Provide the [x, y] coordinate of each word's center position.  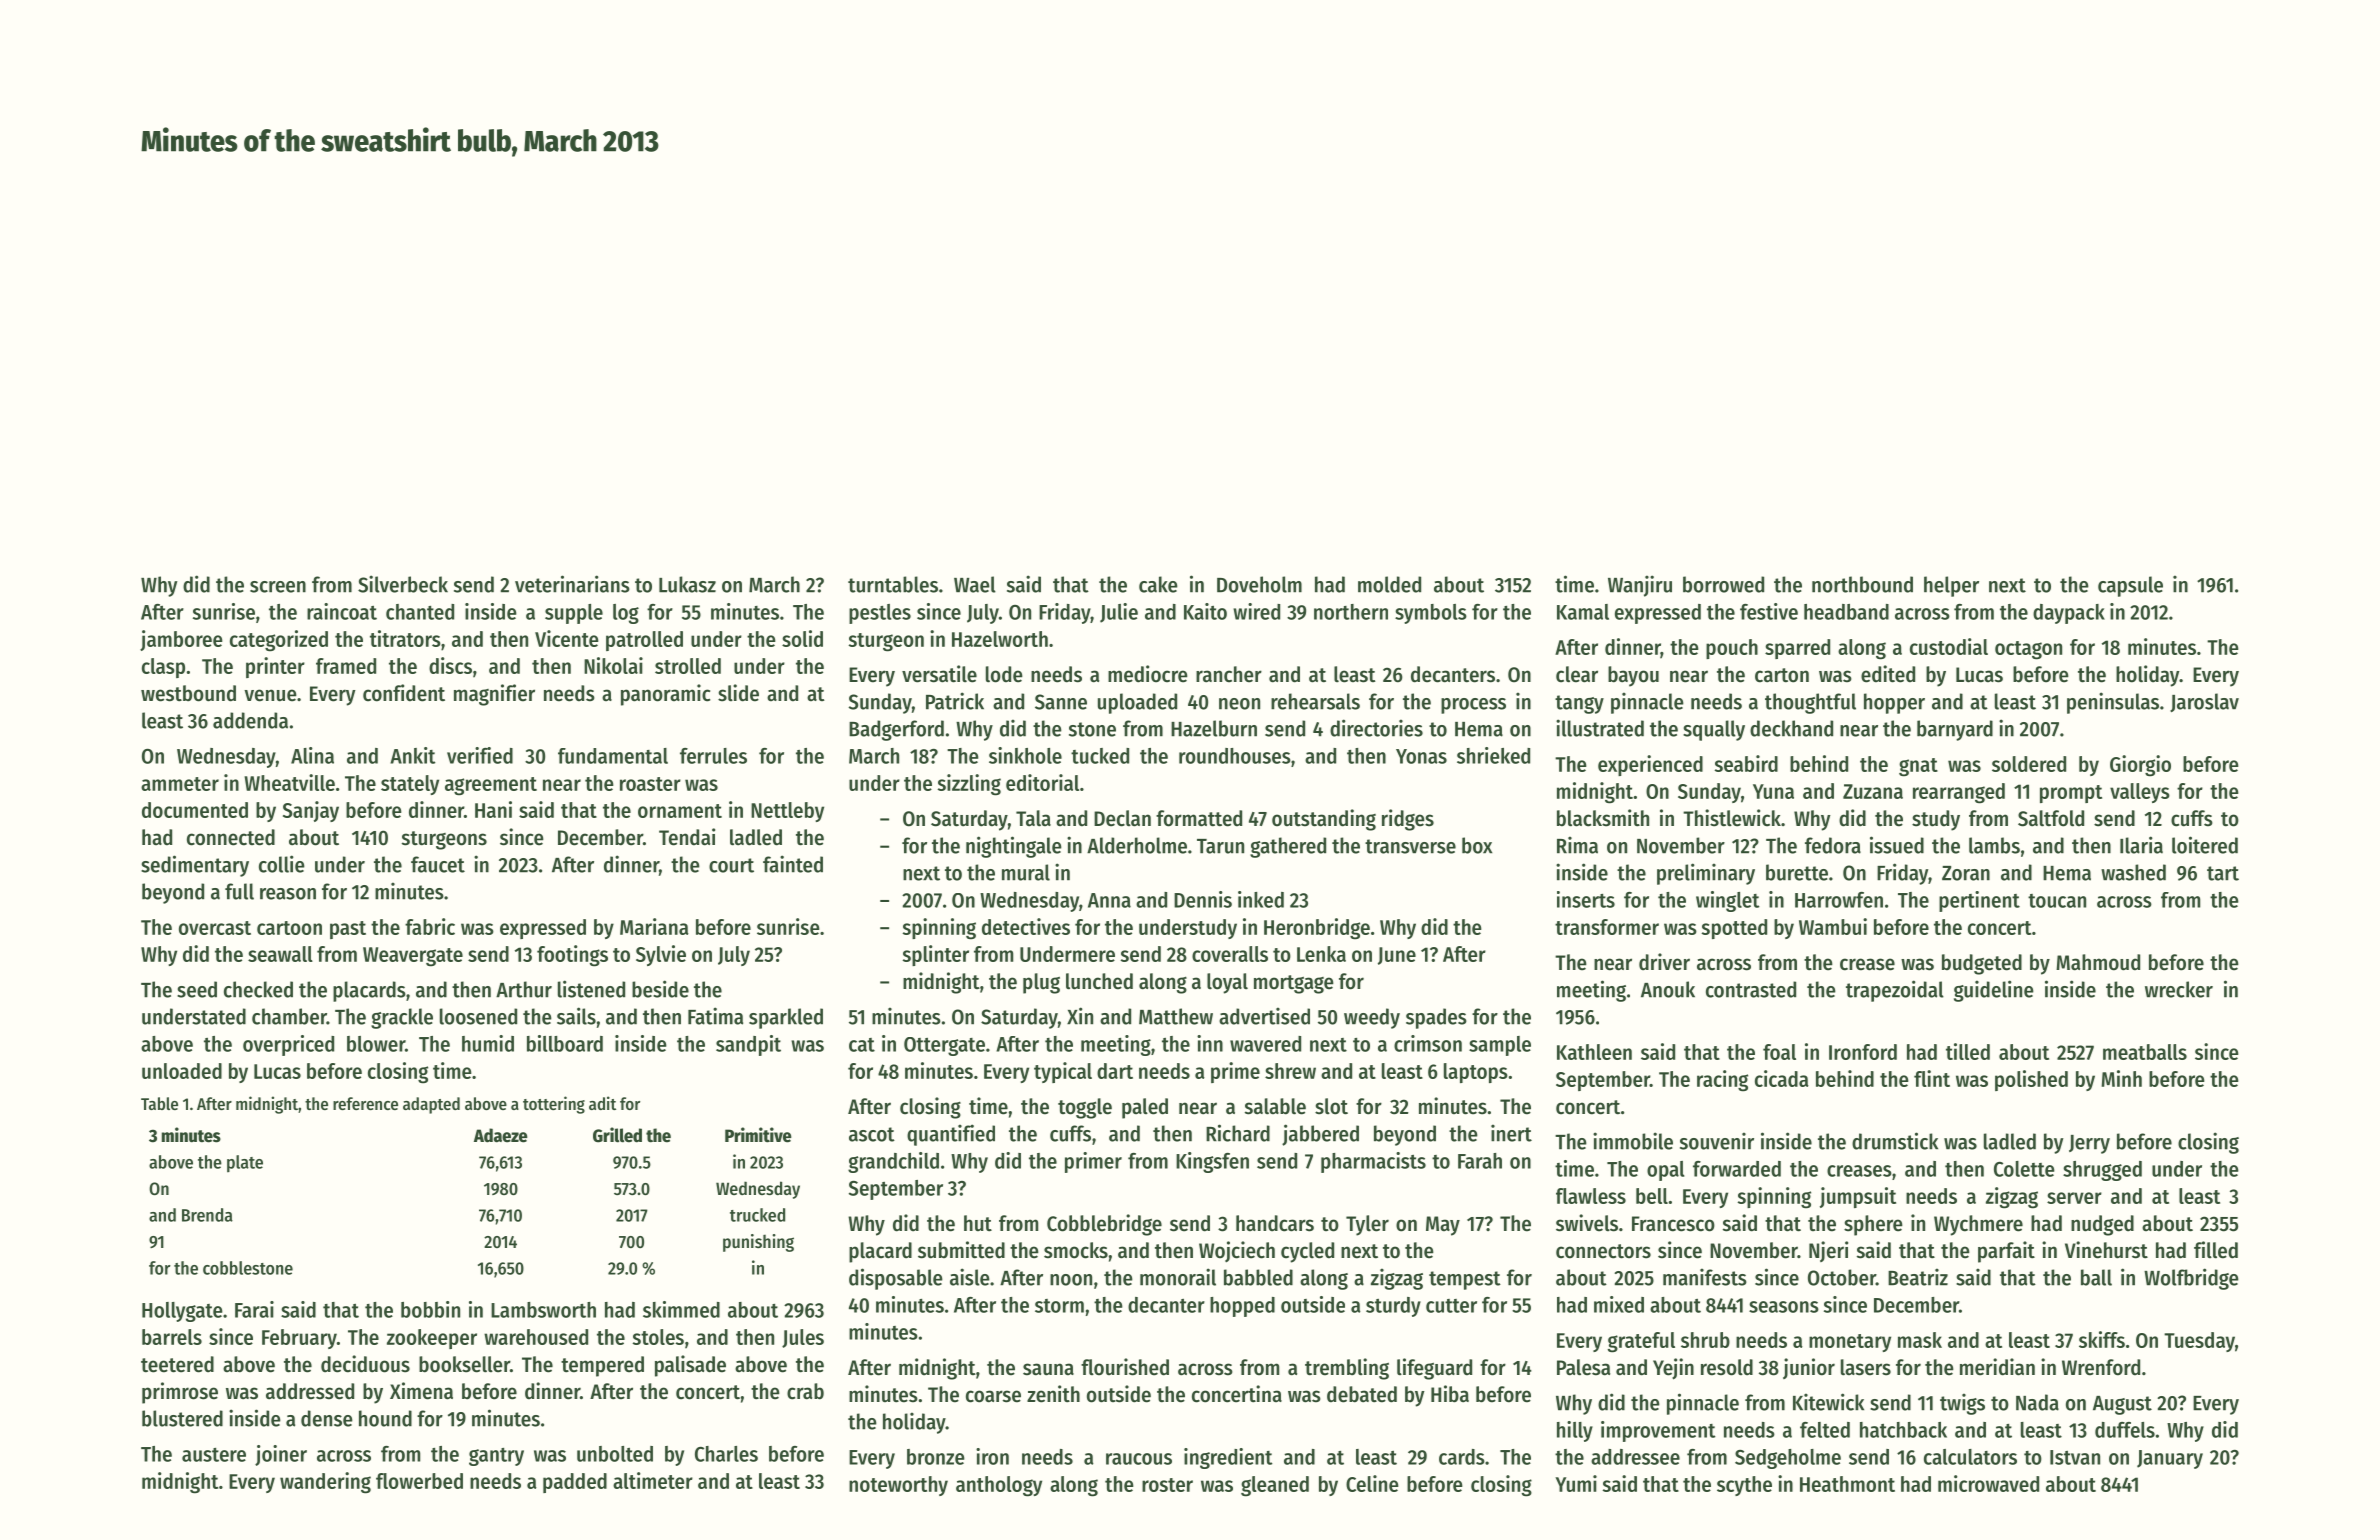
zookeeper [432, 1339]
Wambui [1833, 926]
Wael [975, 584]
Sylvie [661, 955]
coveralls [1230, 954]
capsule [2130, 586]
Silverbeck [403, 584]
